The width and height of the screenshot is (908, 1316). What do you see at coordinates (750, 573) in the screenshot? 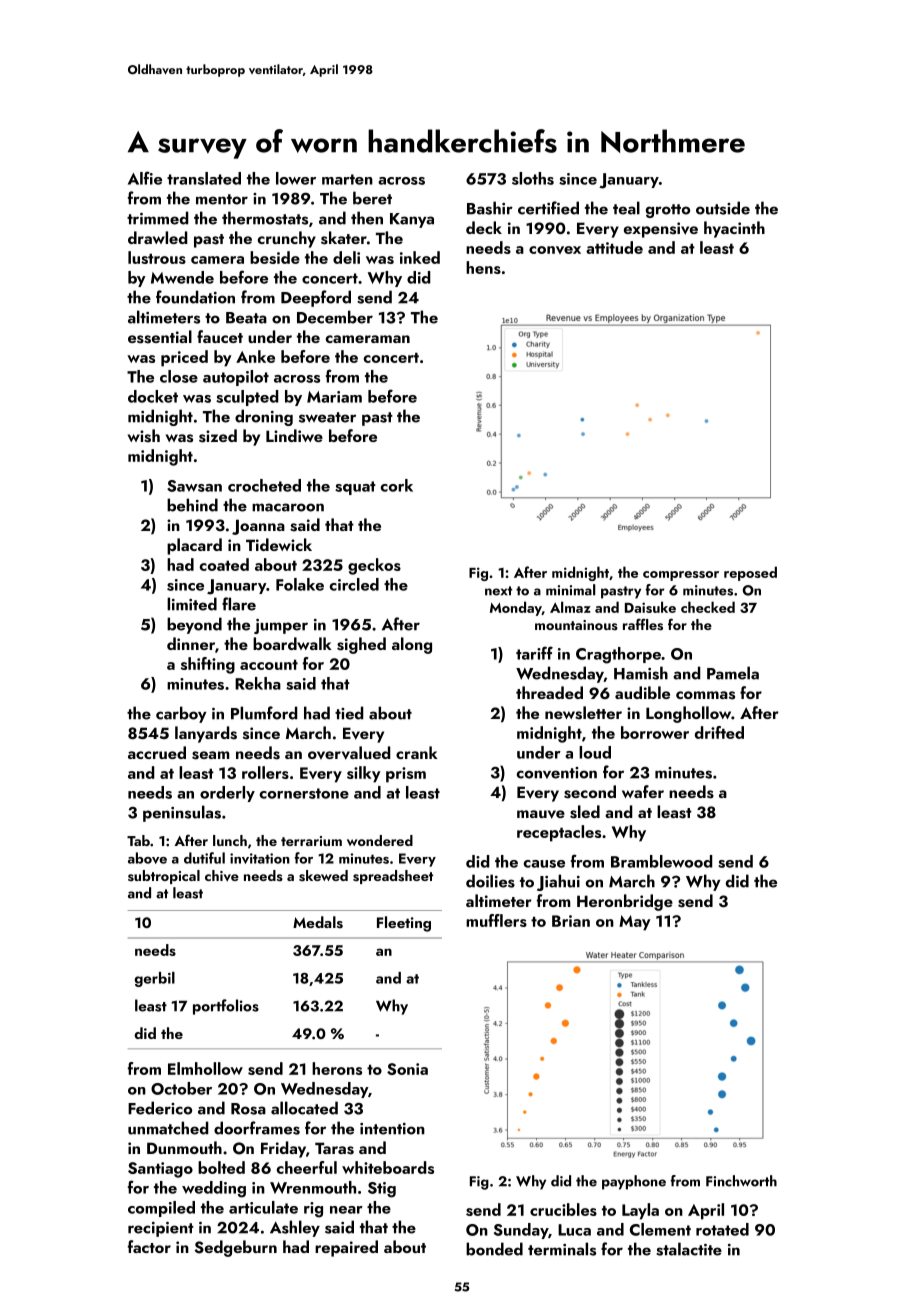
I see `reposed` at bounding box center [750, 573].
